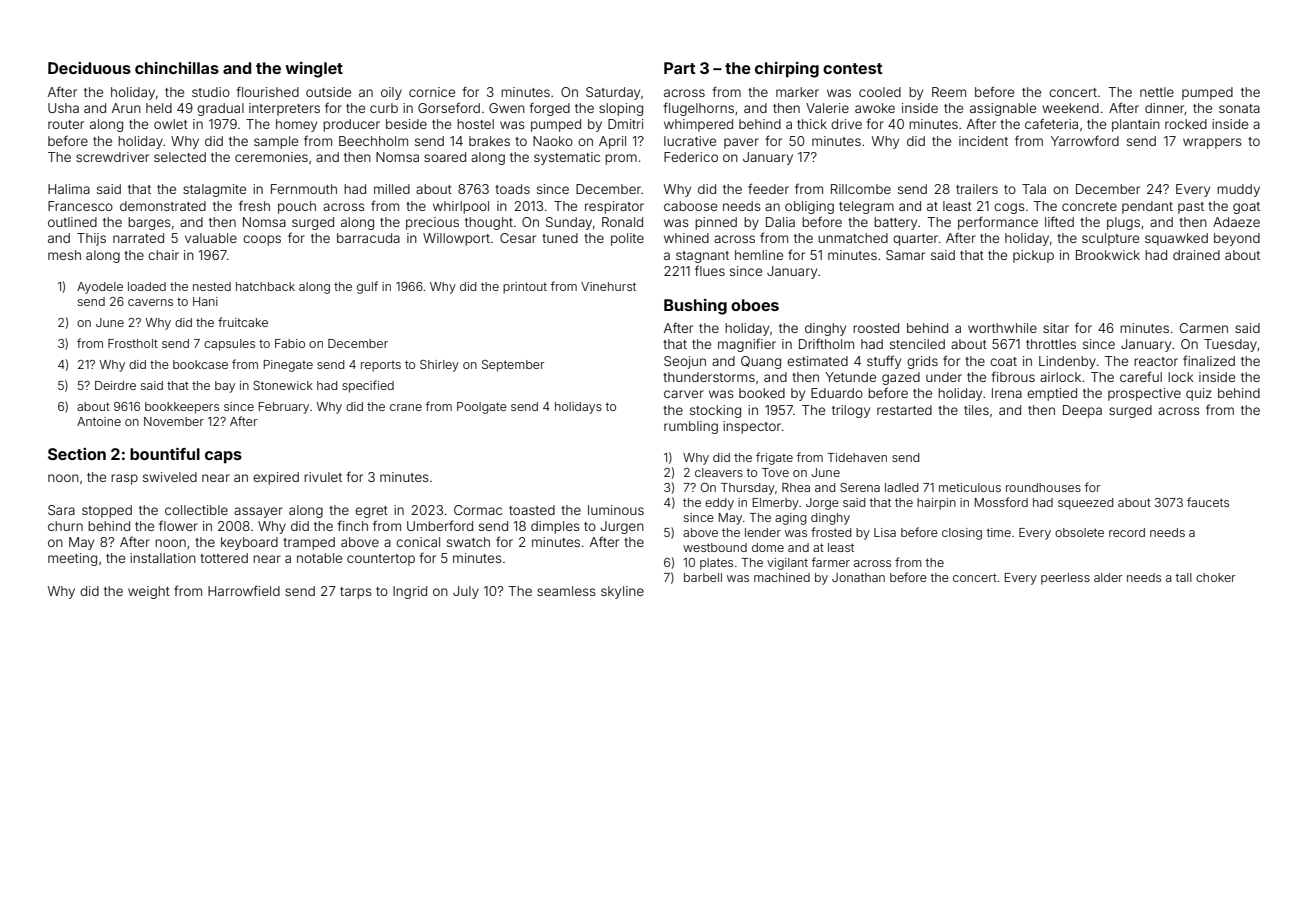 The height and width of the document is (924, 1308). Describe the element at coordinates (684, 394) in the document. I see `carver` at that location.
